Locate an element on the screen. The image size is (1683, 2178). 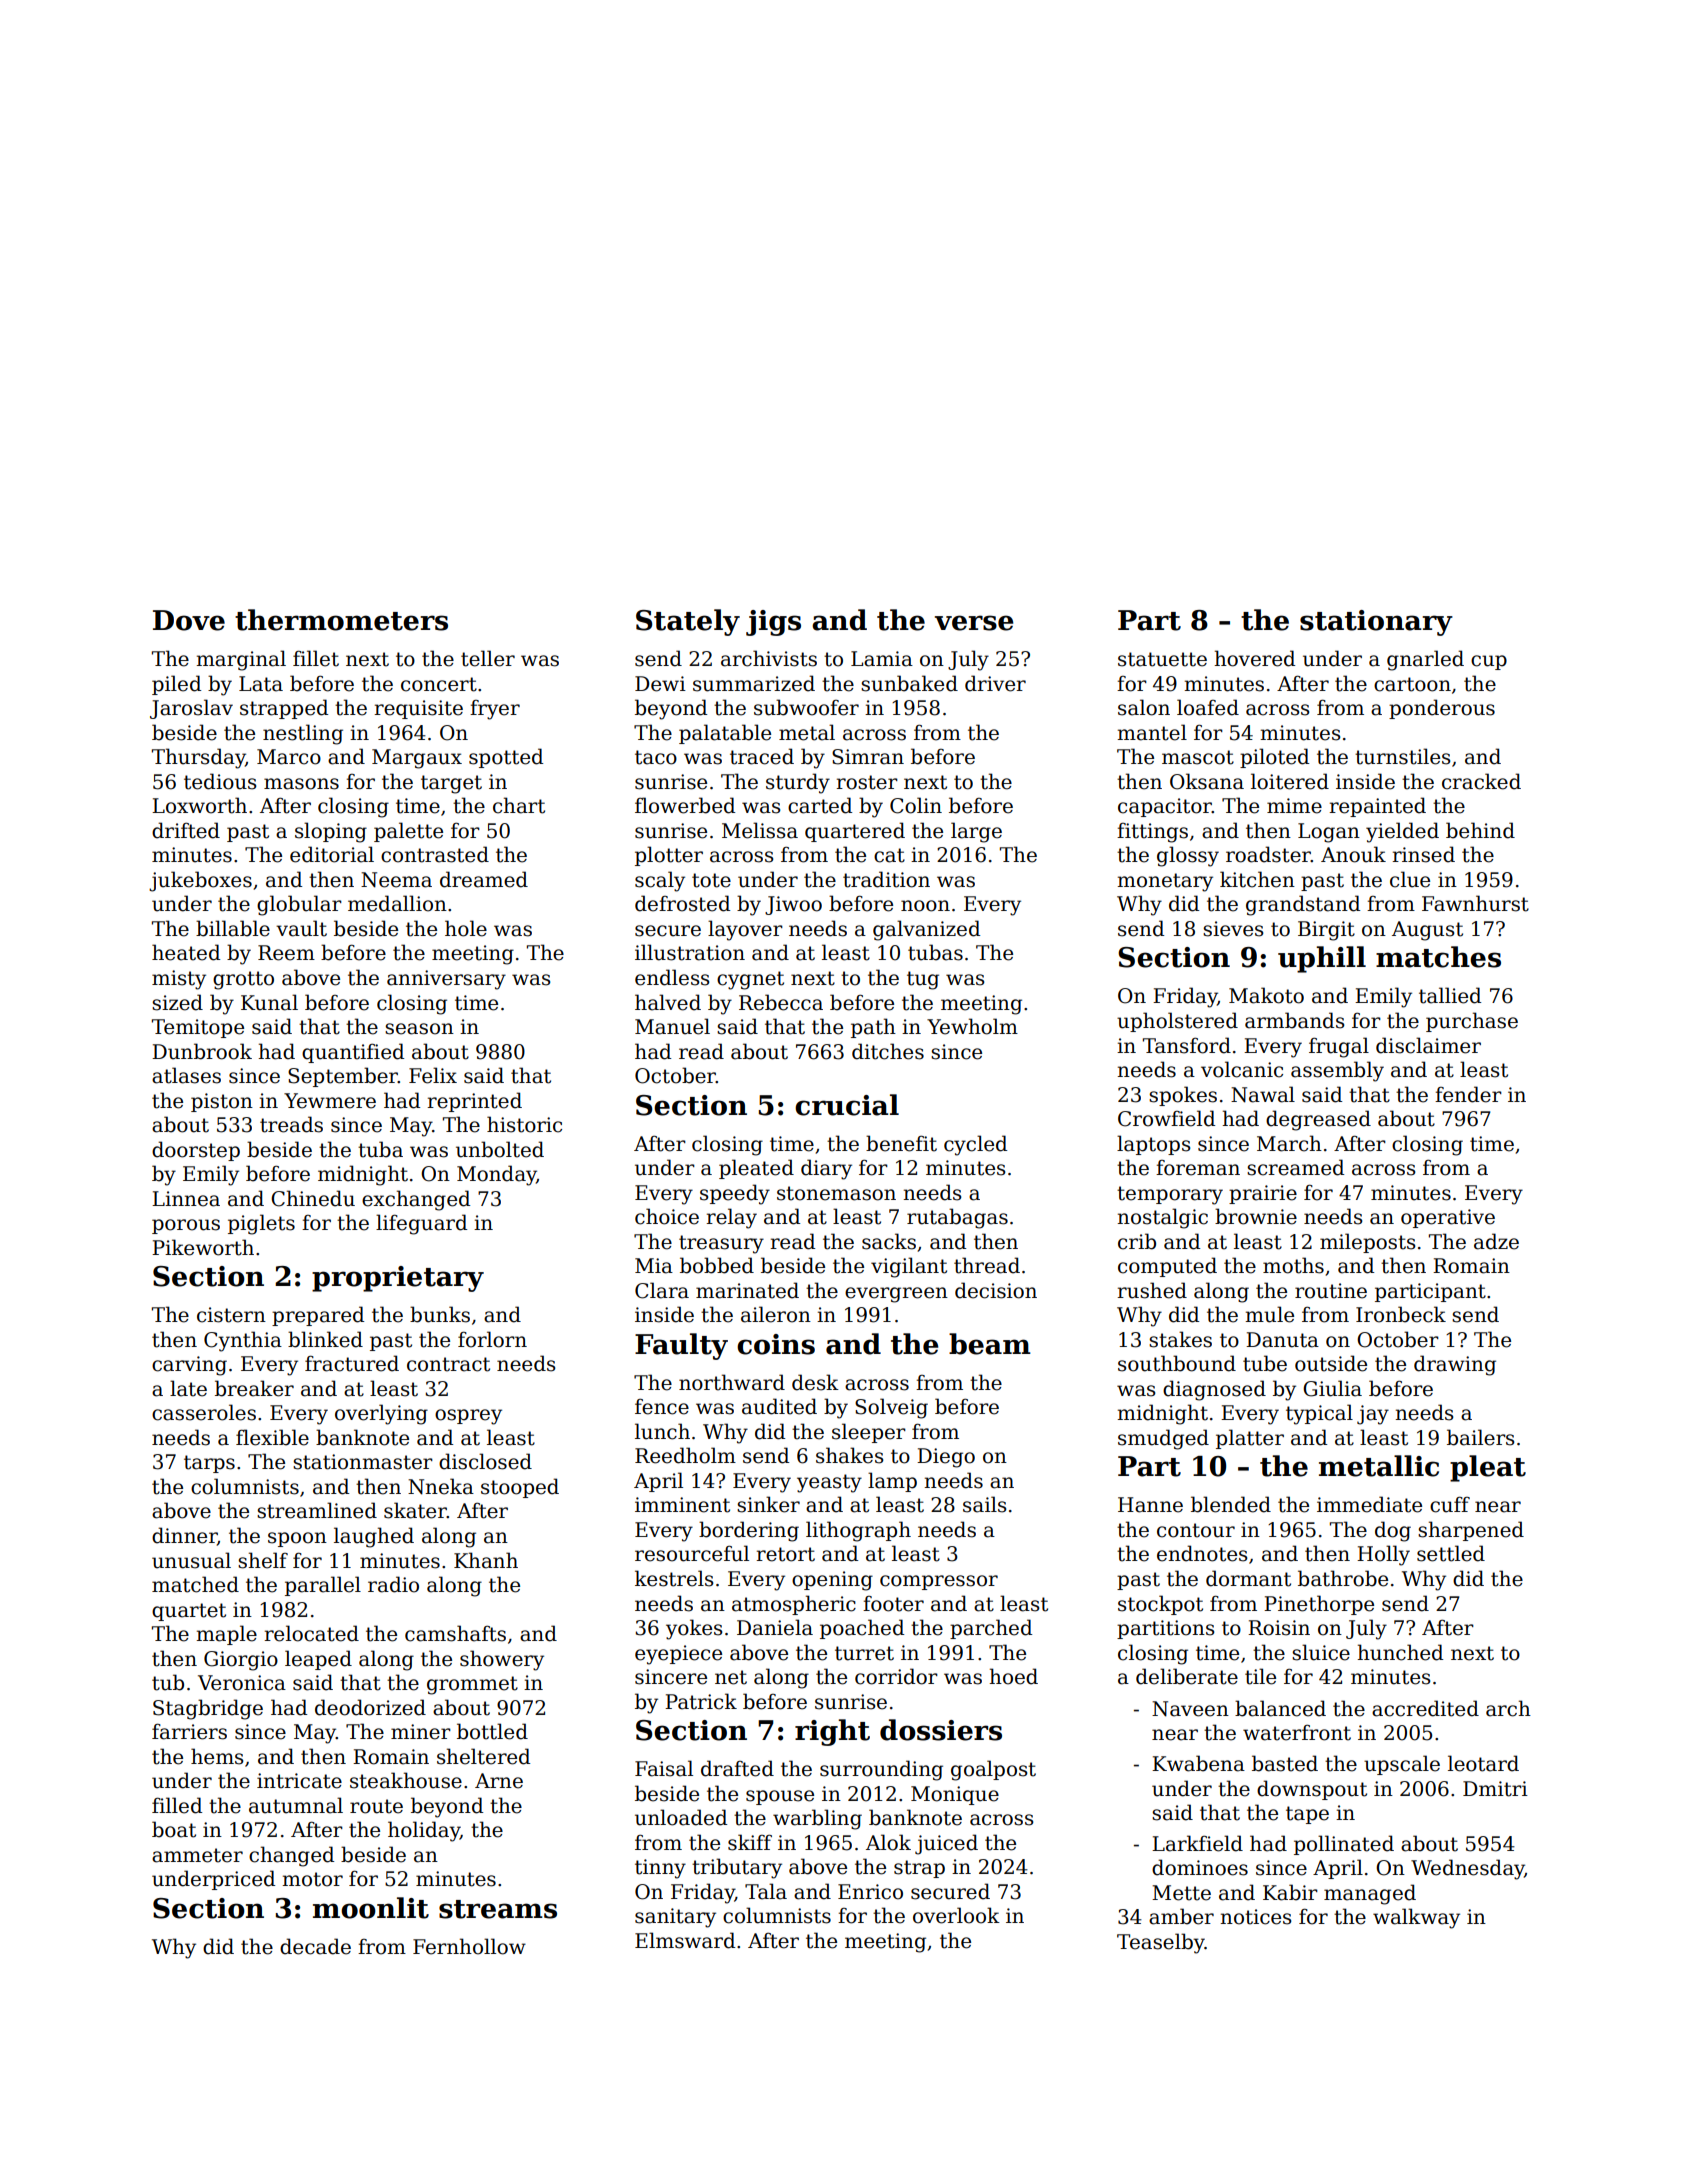
settled is located at coordinates (1451, 1553).
